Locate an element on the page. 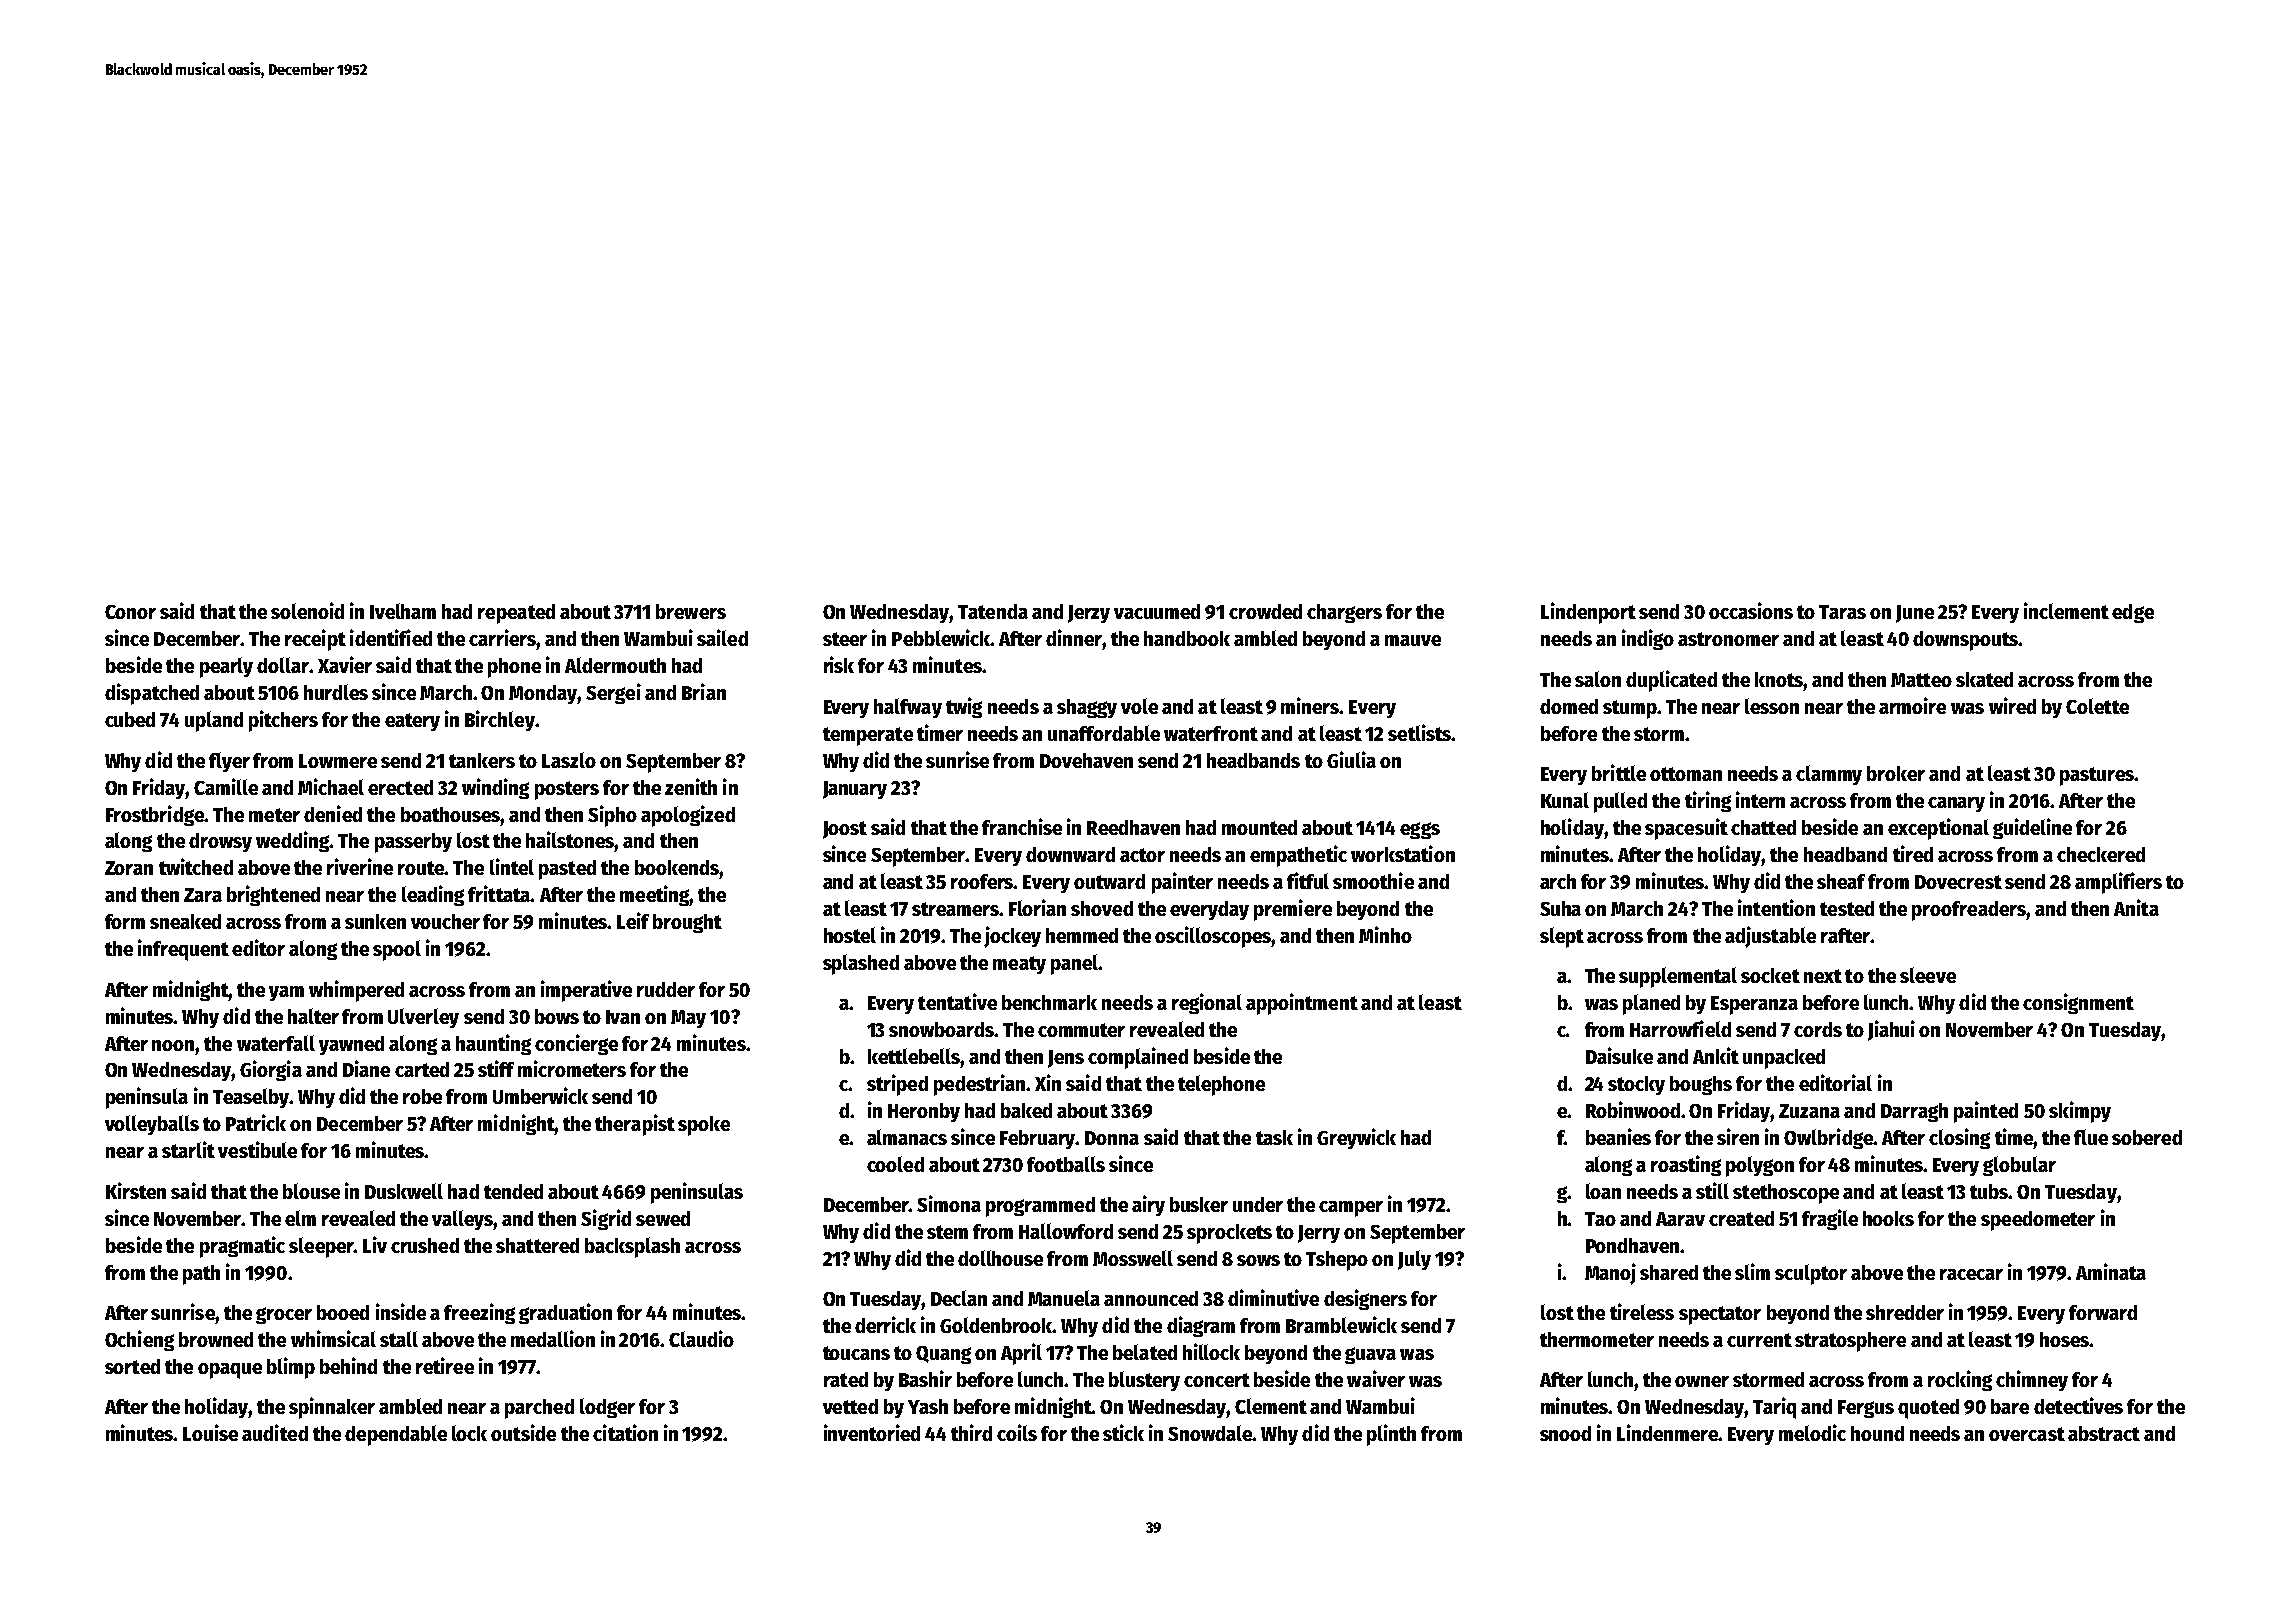  Joost is located at coordinates (845, 830).
